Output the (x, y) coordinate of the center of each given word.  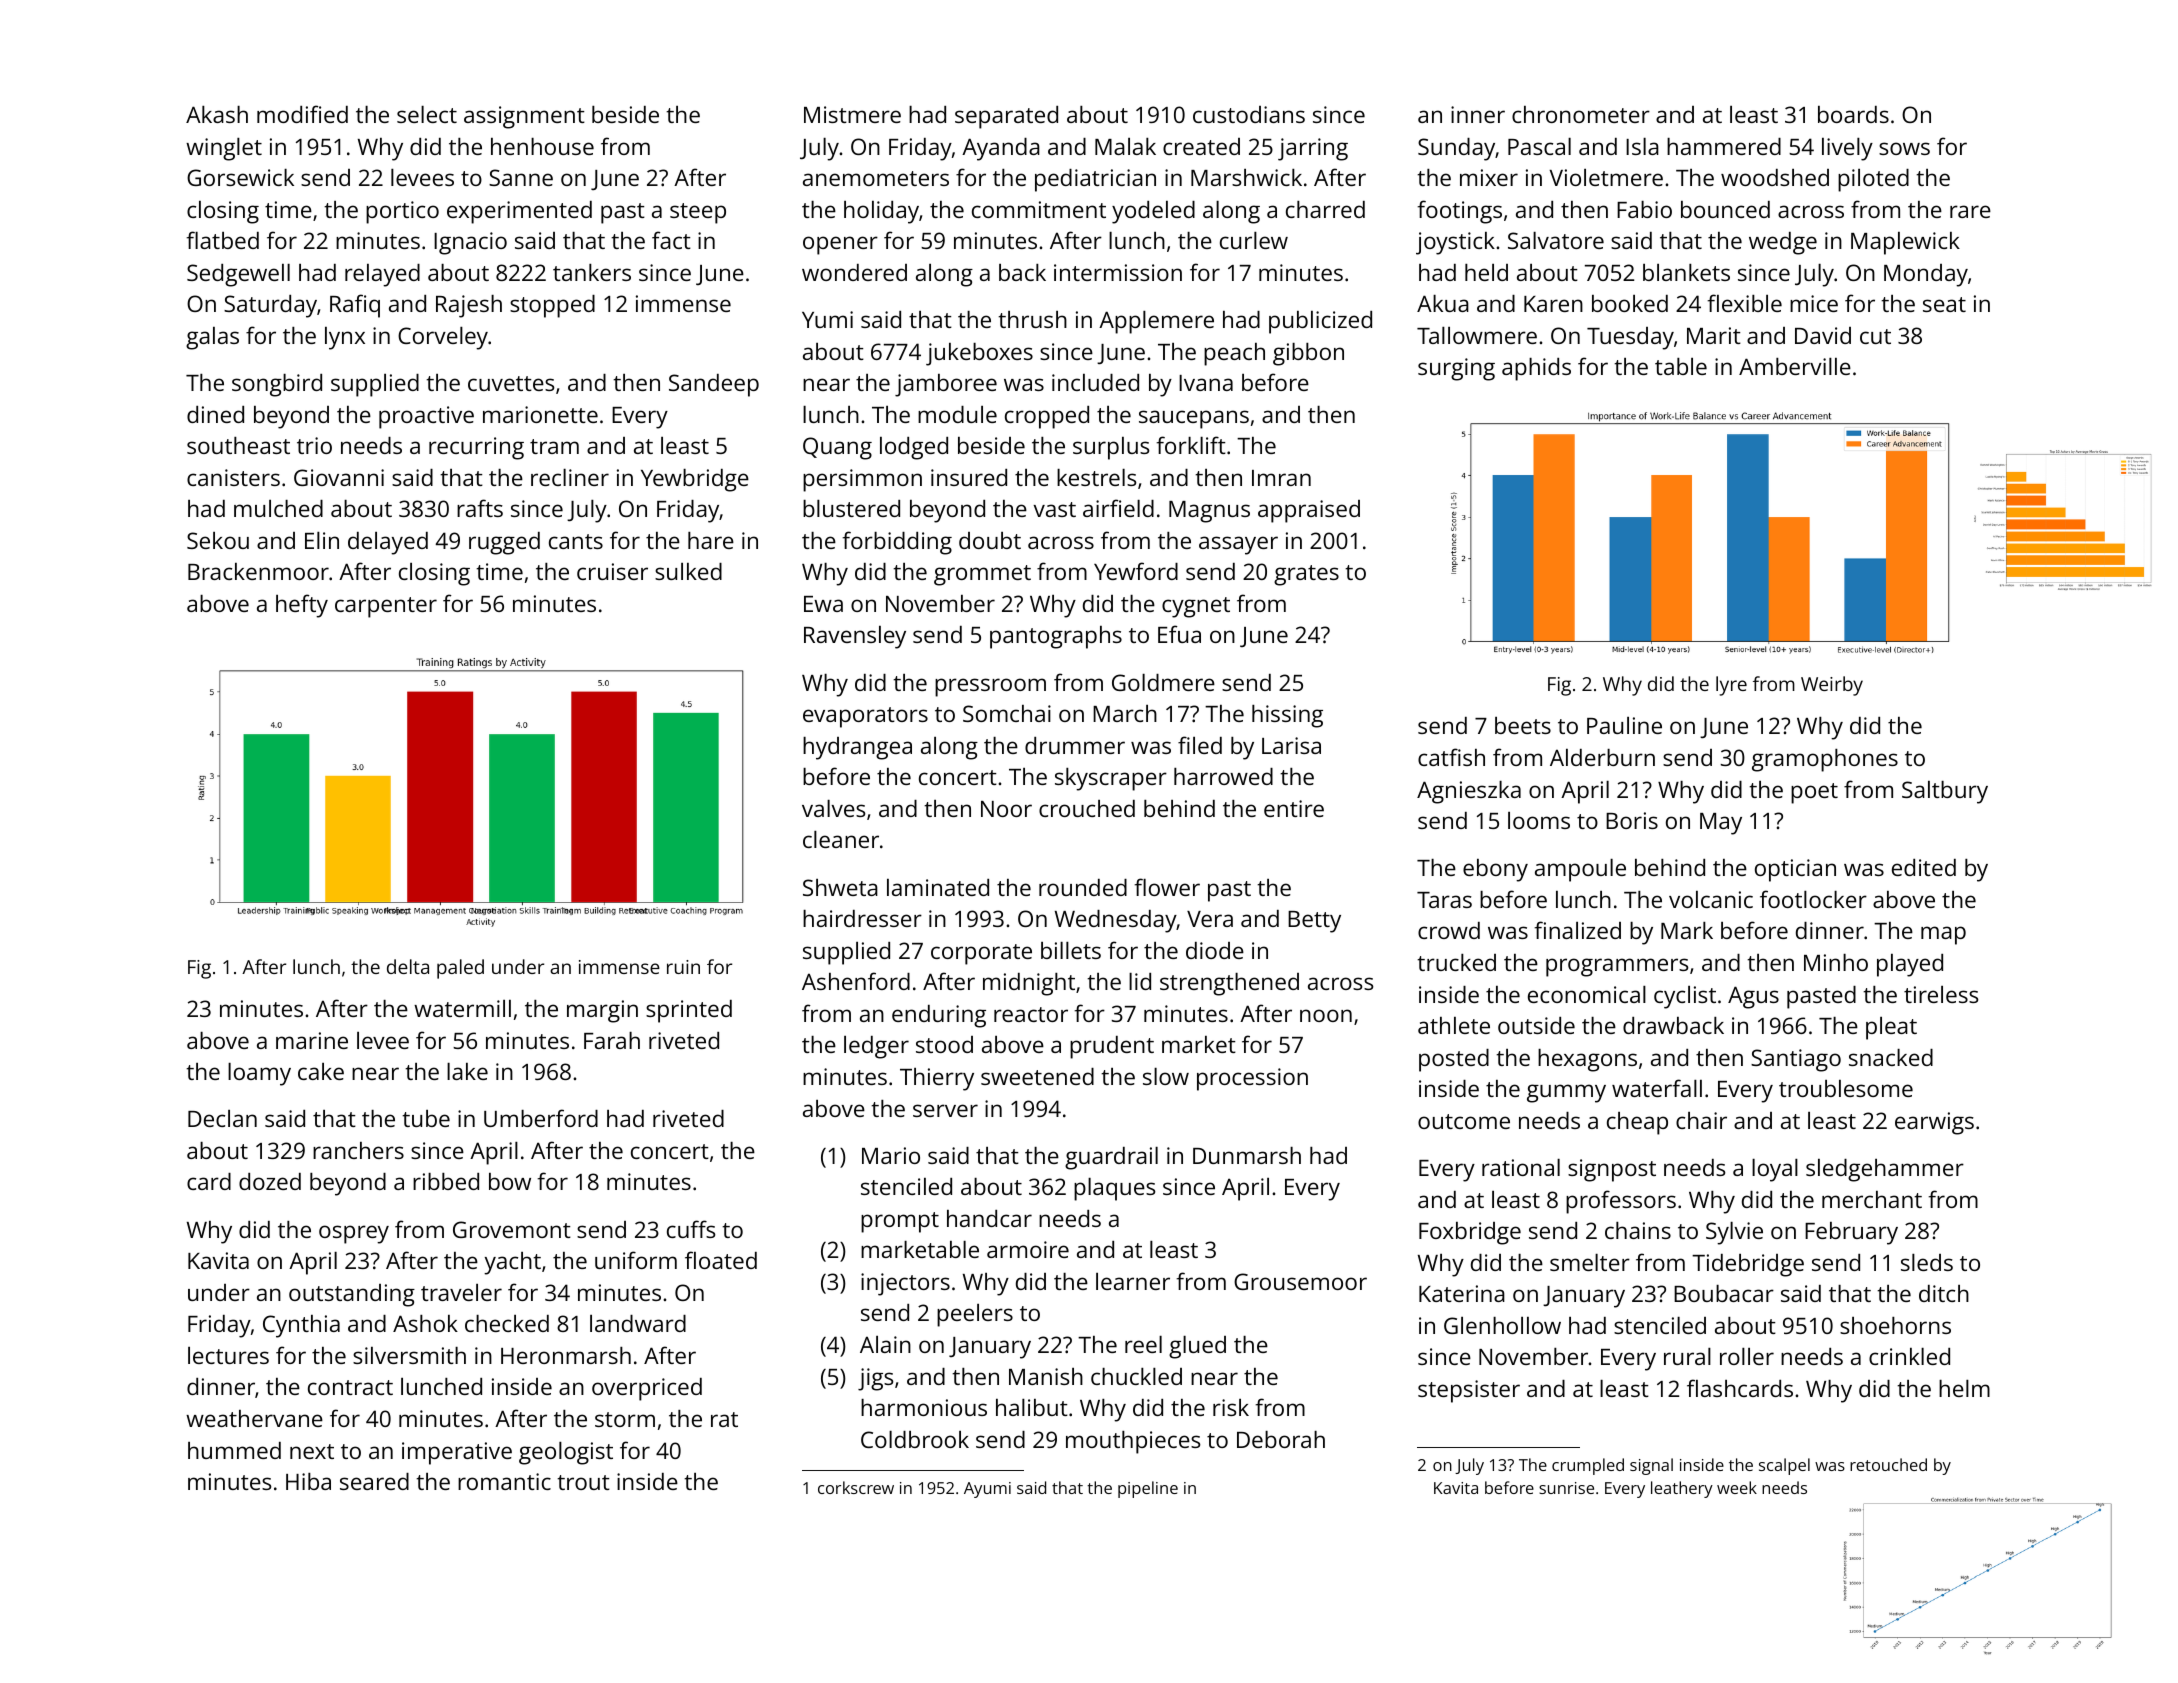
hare (711, 540)
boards (1853, 114)
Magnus (1209, 512)
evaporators (865, 717)
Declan (222, 1118)
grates (1306, 575)
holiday (881, 212)
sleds (1927, 1262)
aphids (1536, 369)
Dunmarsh (1247, 1155)
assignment (524, 117)
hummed (234, 1450)
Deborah (1281, 1439)
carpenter (386, 607)
